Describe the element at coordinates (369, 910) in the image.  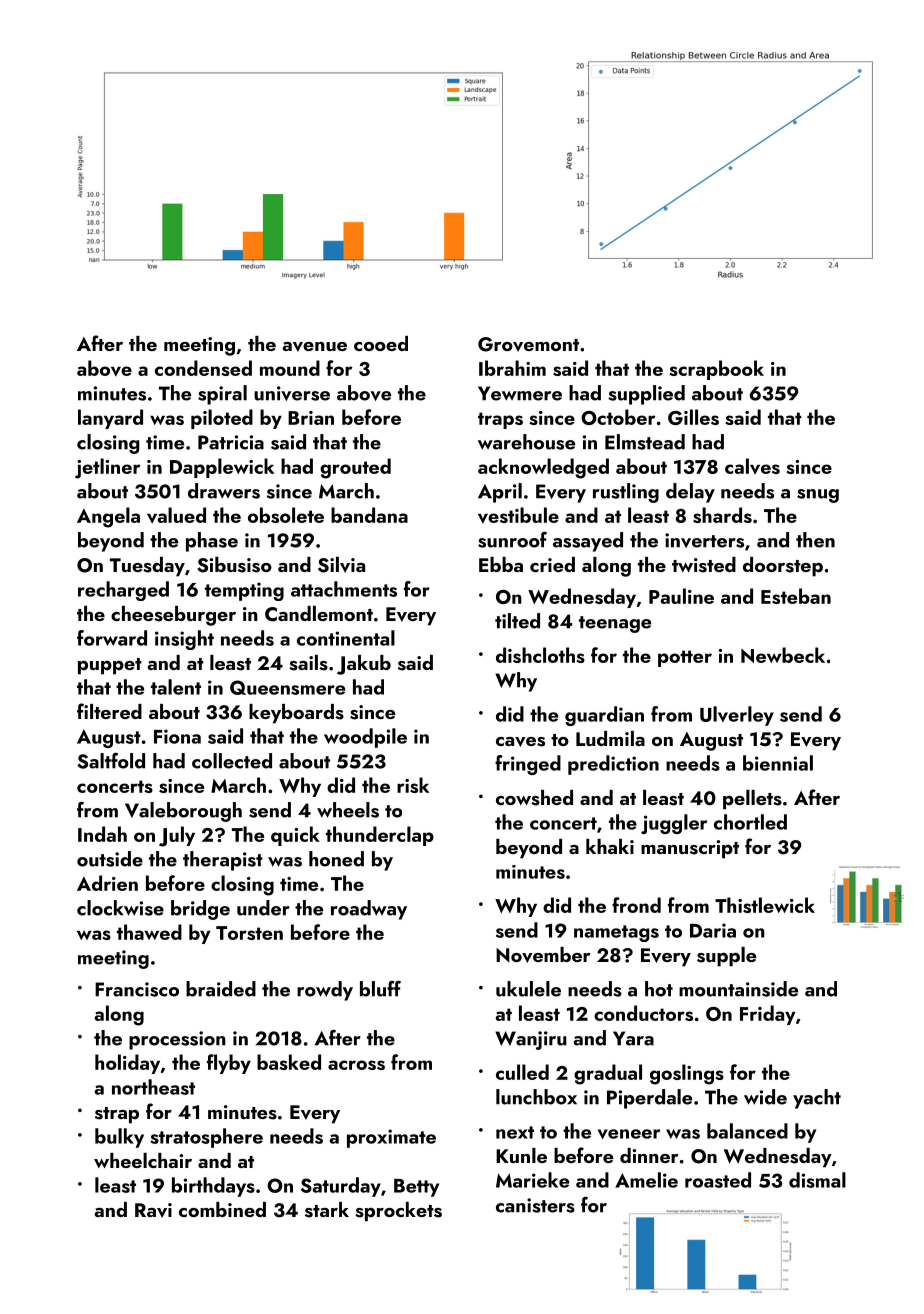
I see `roadway` at that location.
